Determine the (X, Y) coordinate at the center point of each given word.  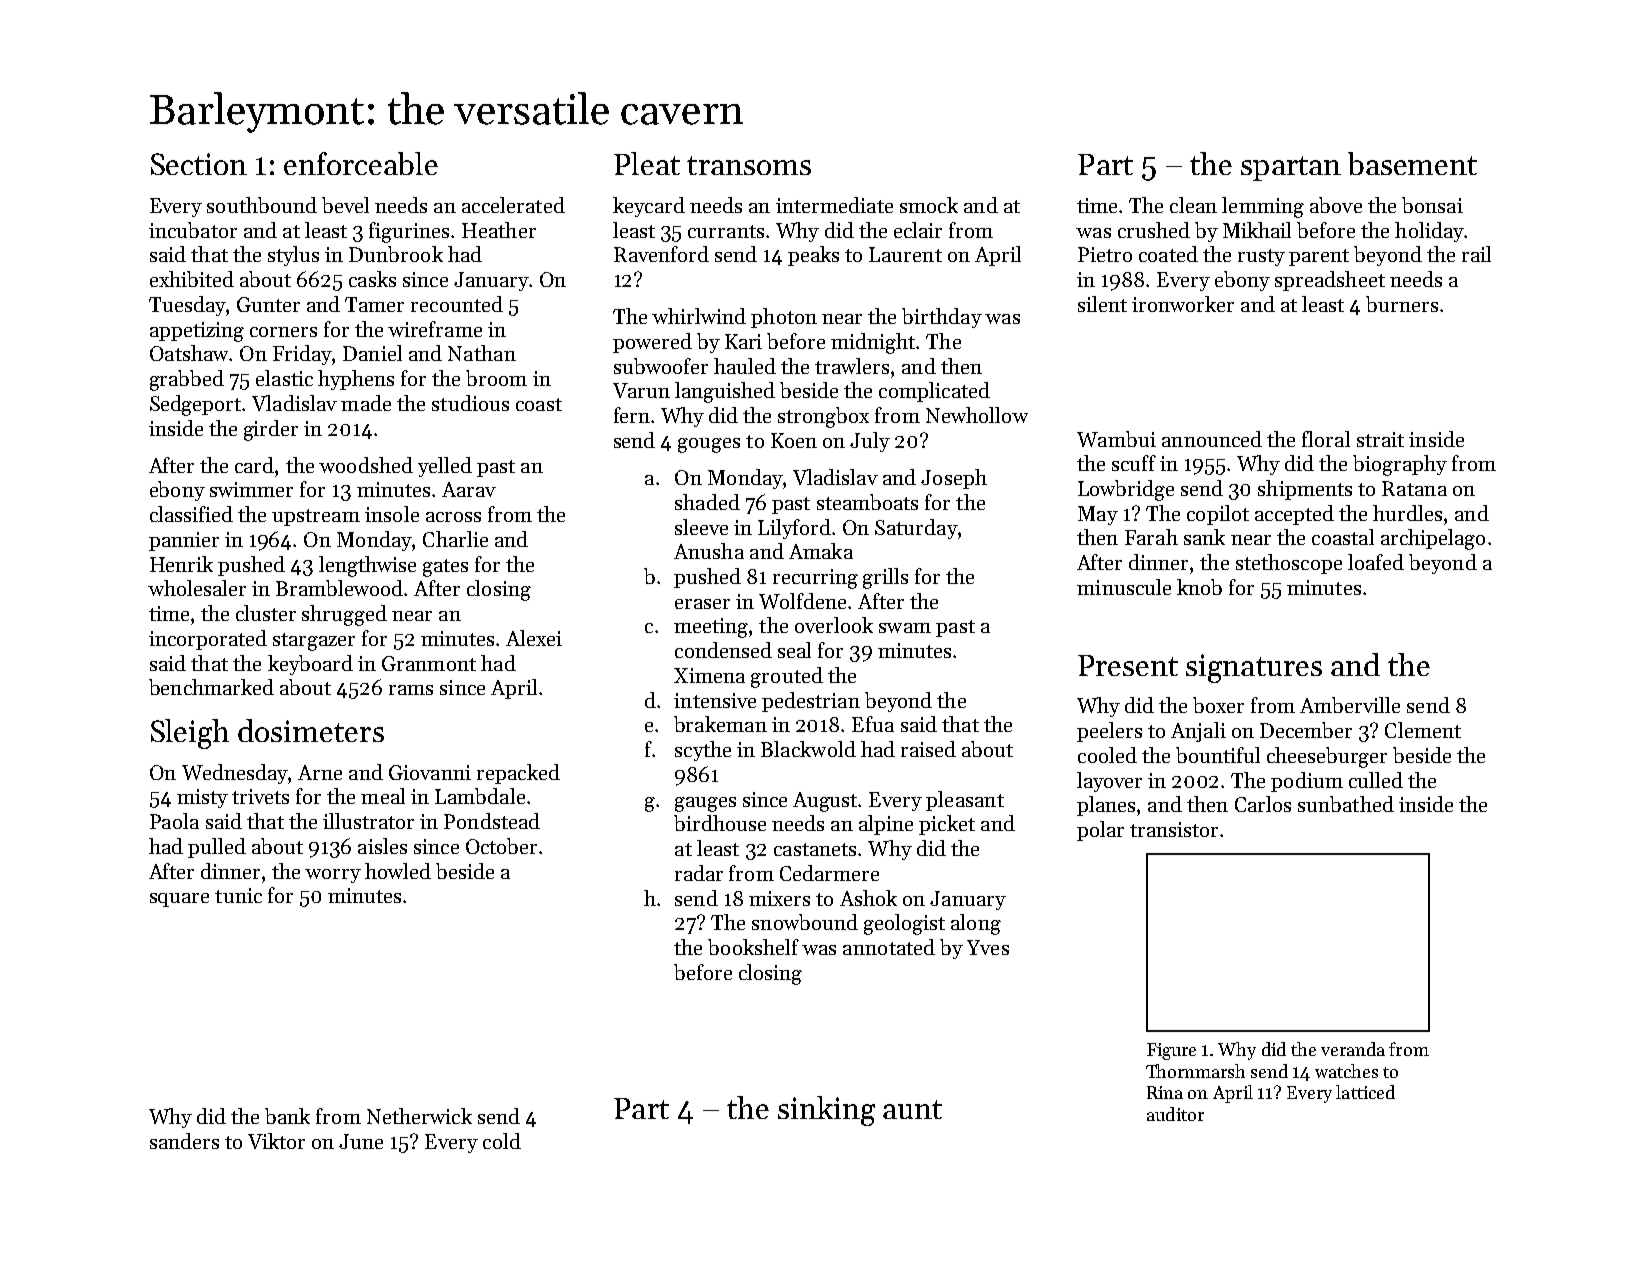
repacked (518, 774)
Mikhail (1257, 230)
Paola (174, 821)
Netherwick (419, 1116)
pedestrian (811, 702)
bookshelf (753, 947)
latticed (1365, 1092)
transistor (1174, 829)
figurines (409, 232)
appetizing (197, 332)
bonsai (1432, 205)
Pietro (1105, 254)
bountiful (1218, 755)
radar (699, 873)
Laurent (905, 254)
